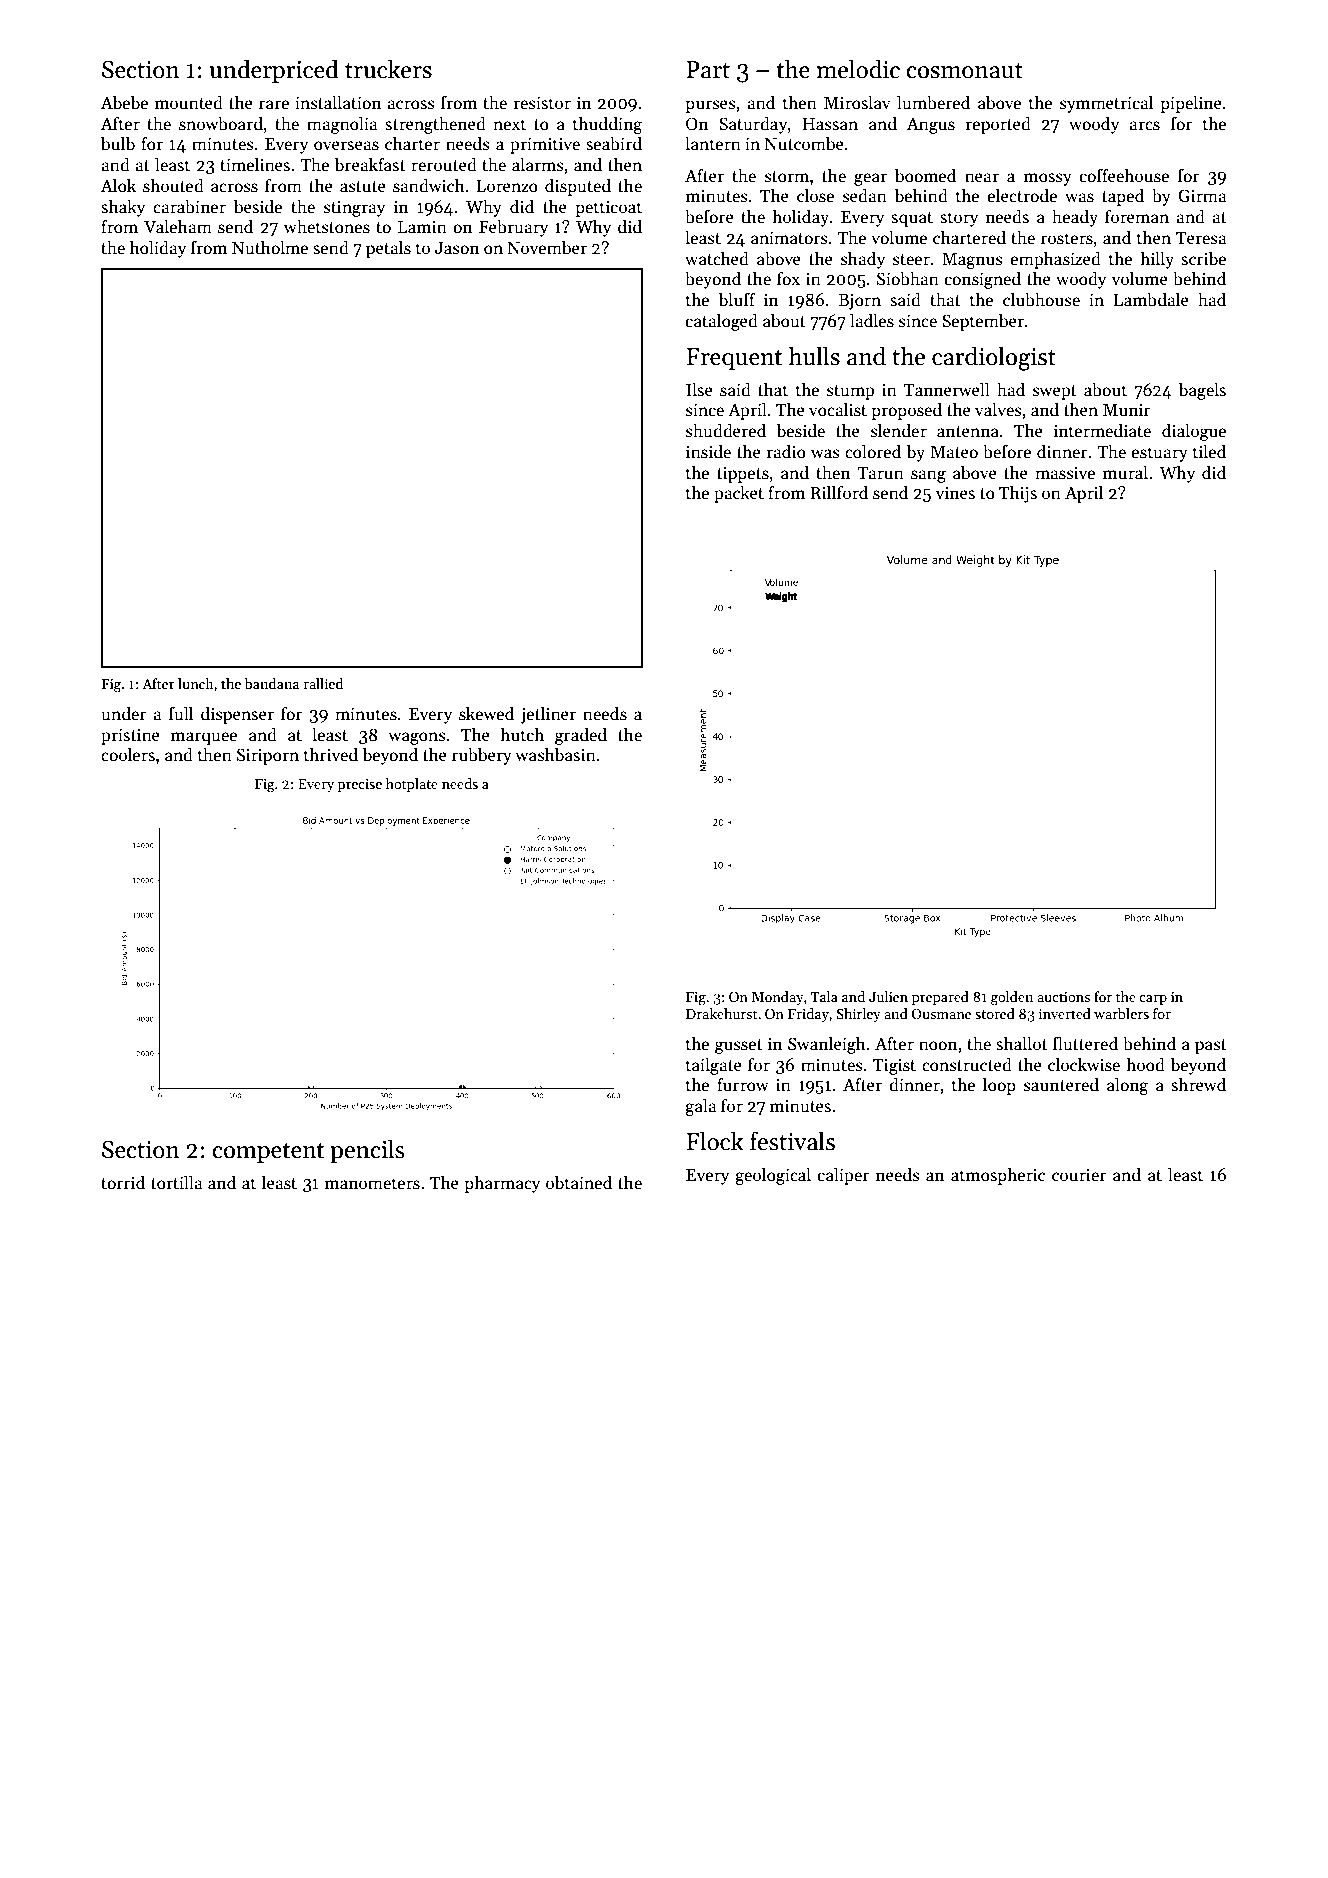  What do you see at coordinates (268, 1153) in the screenshot?
I see `competent` at bounding box center [268, 1153].
